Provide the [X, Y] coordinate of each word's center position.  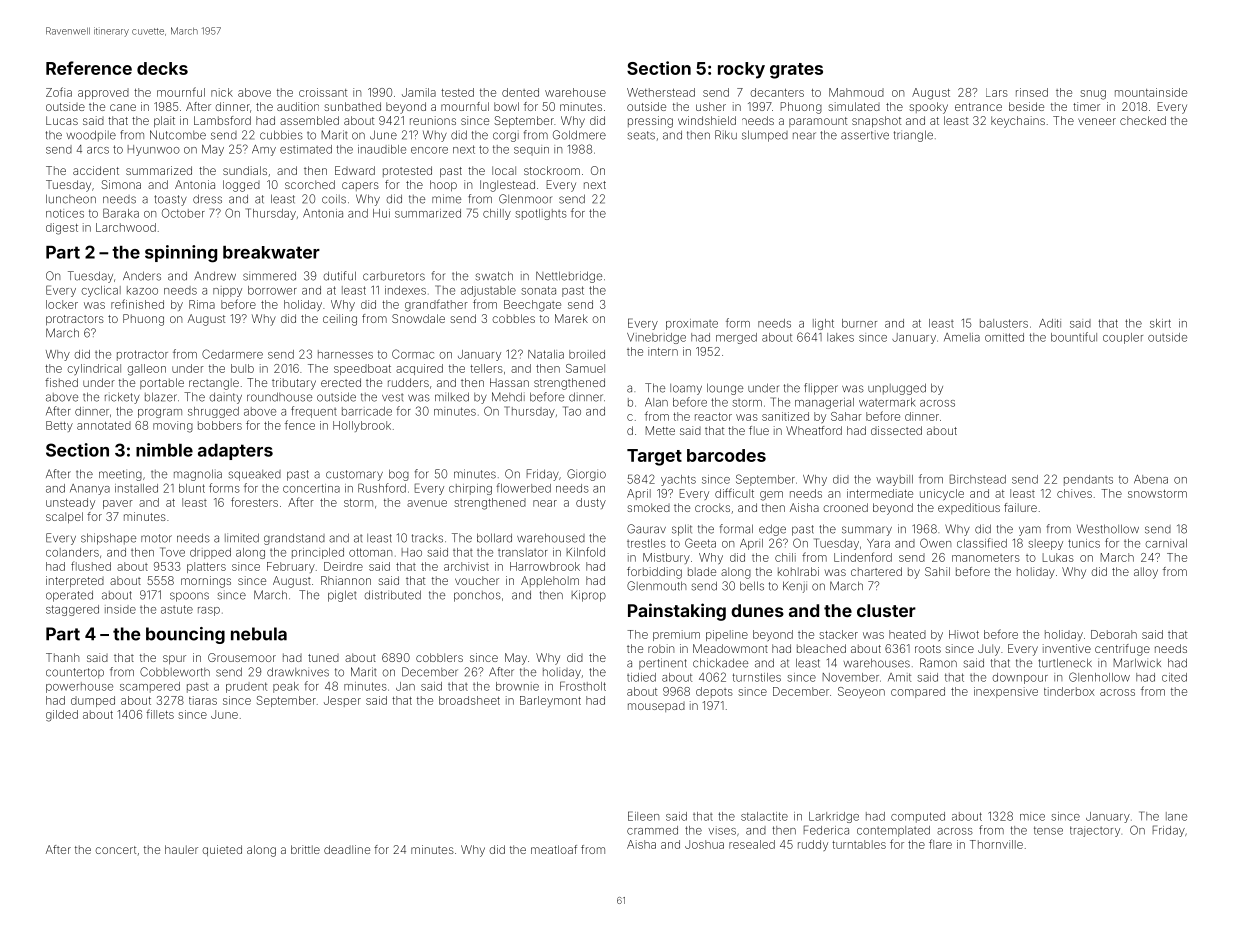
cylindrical [94, 369]
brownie [517, 686]
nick [222, 92]
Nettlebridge [569, 277]
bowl [506, 106]
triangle [913, 136]
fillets [160, 714]
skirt [1160, 323]
